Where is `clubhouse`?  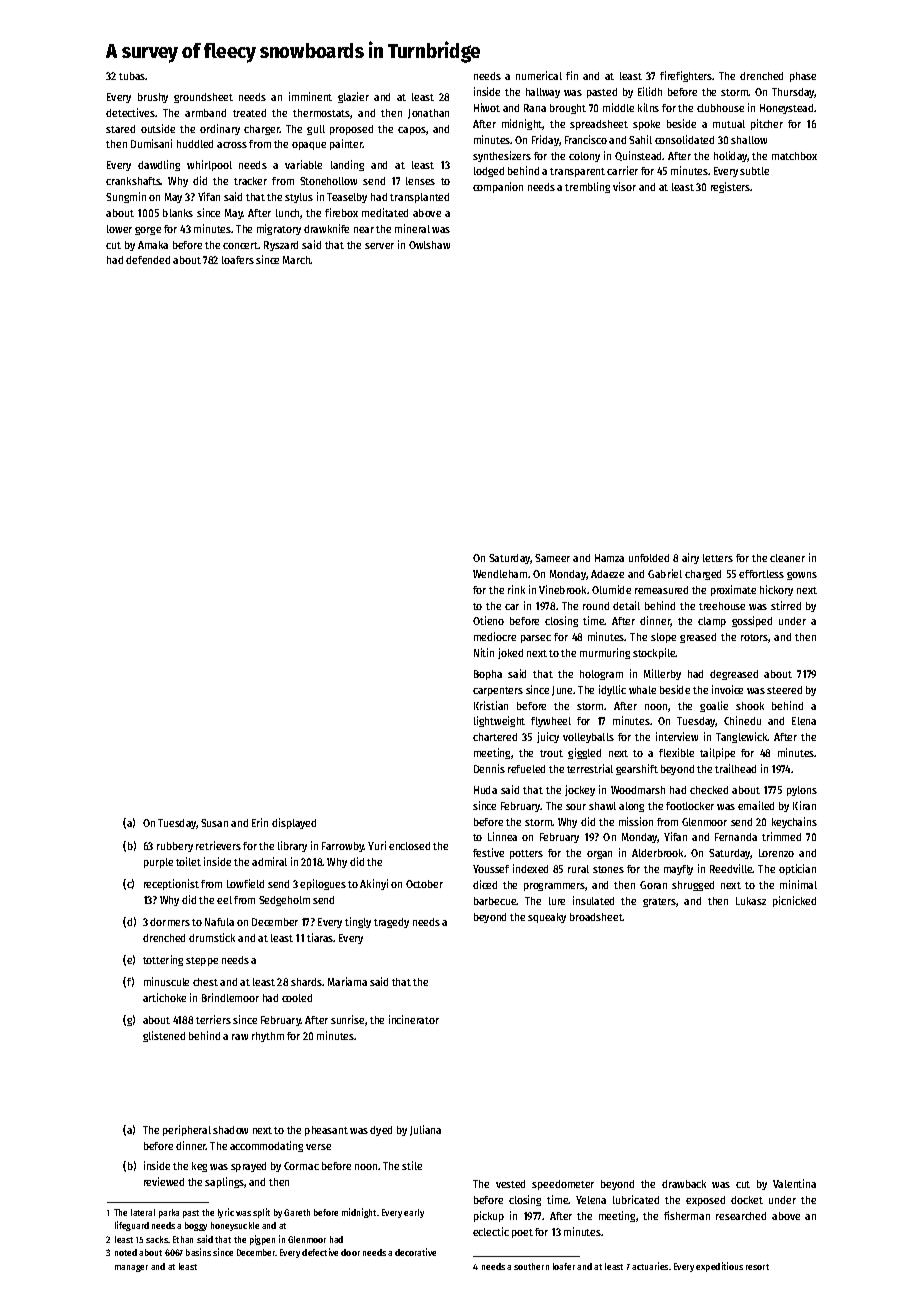
clubhouse is located at coordinates (720, 108).
